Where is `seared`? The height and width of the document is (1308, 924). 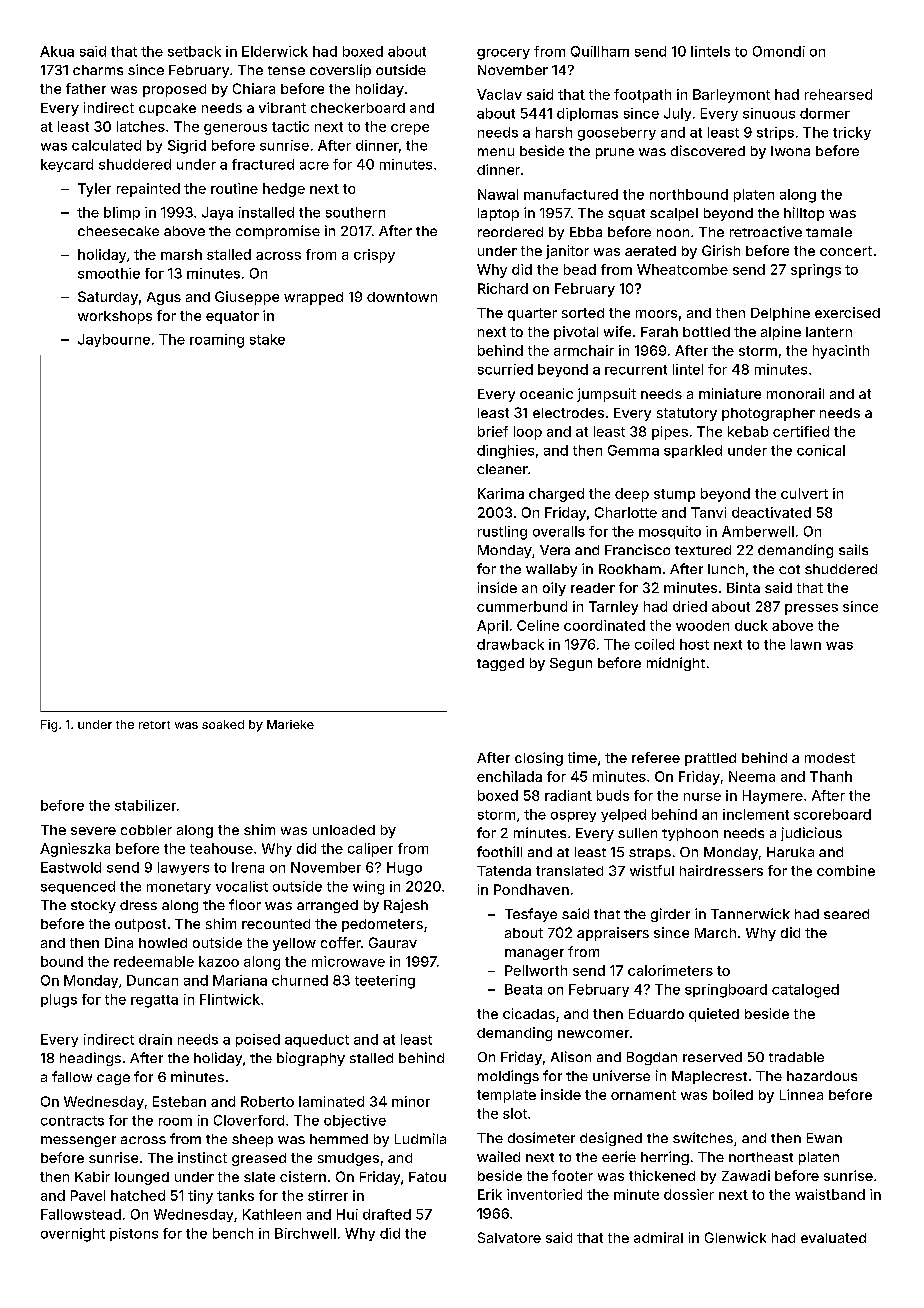 seared is located at coordinates (846, 914).
